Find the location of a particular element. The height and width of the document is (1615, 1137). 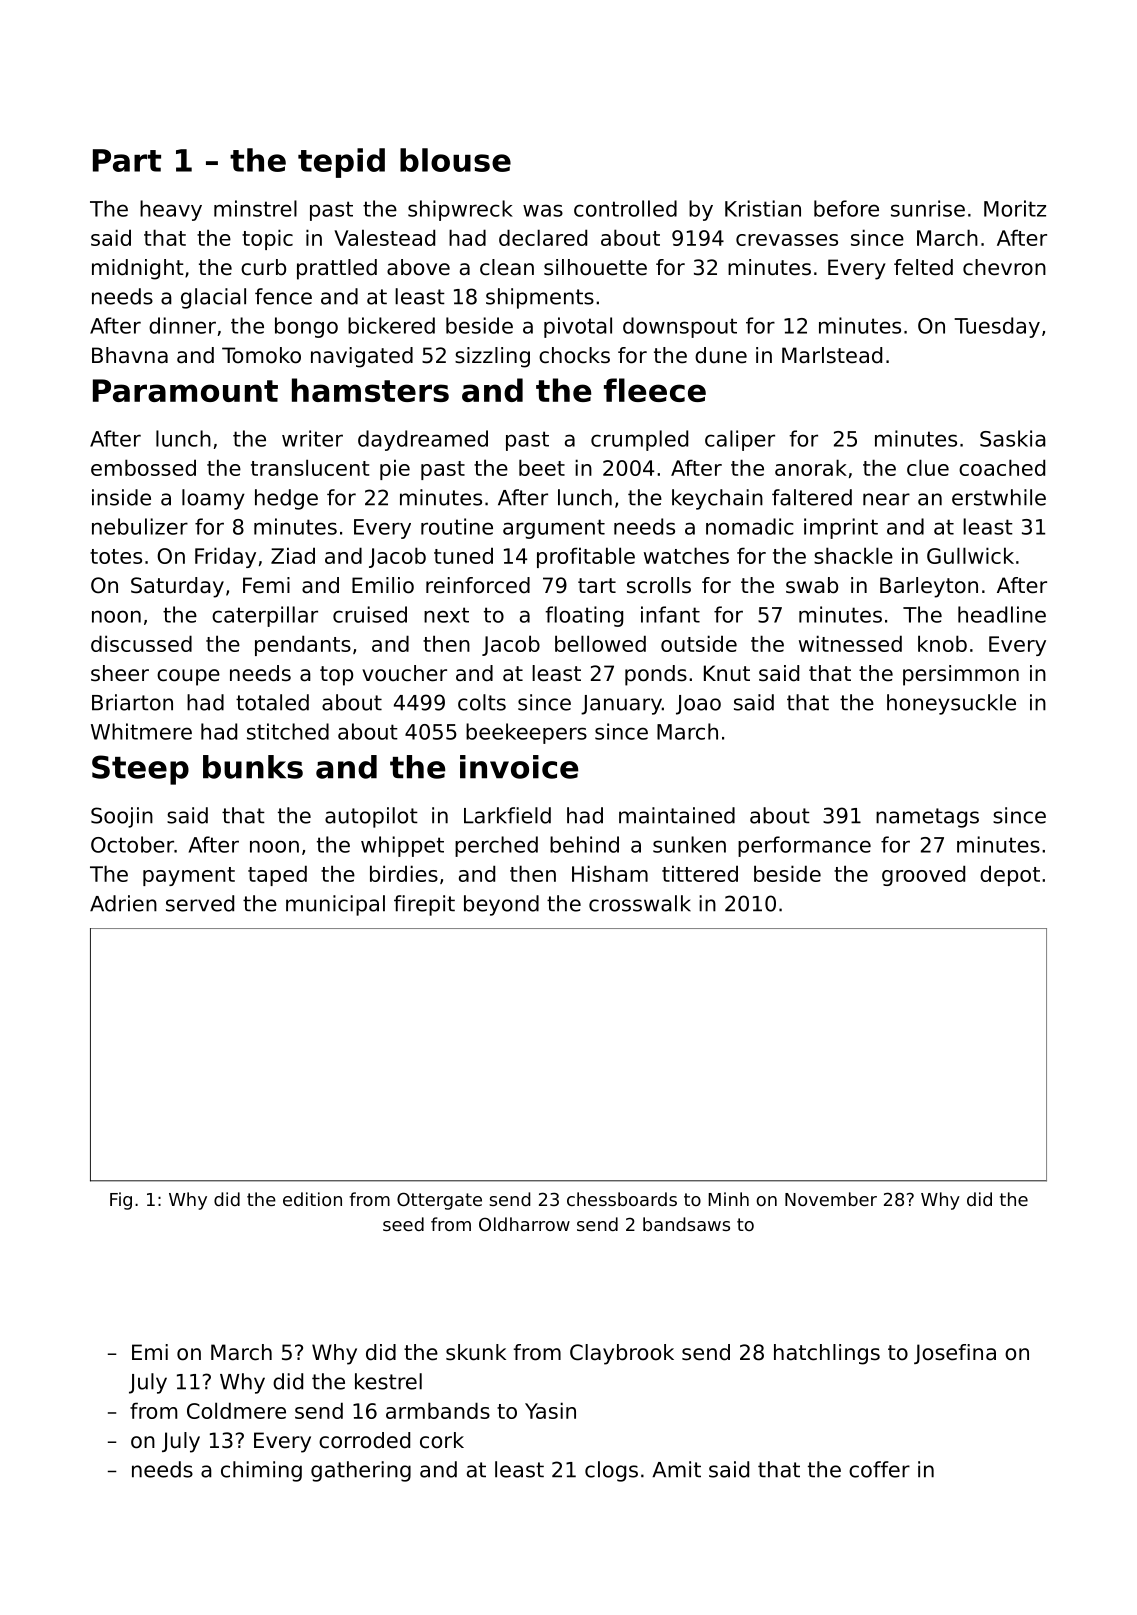

nebulizer is located at coordinates (140, 526).
